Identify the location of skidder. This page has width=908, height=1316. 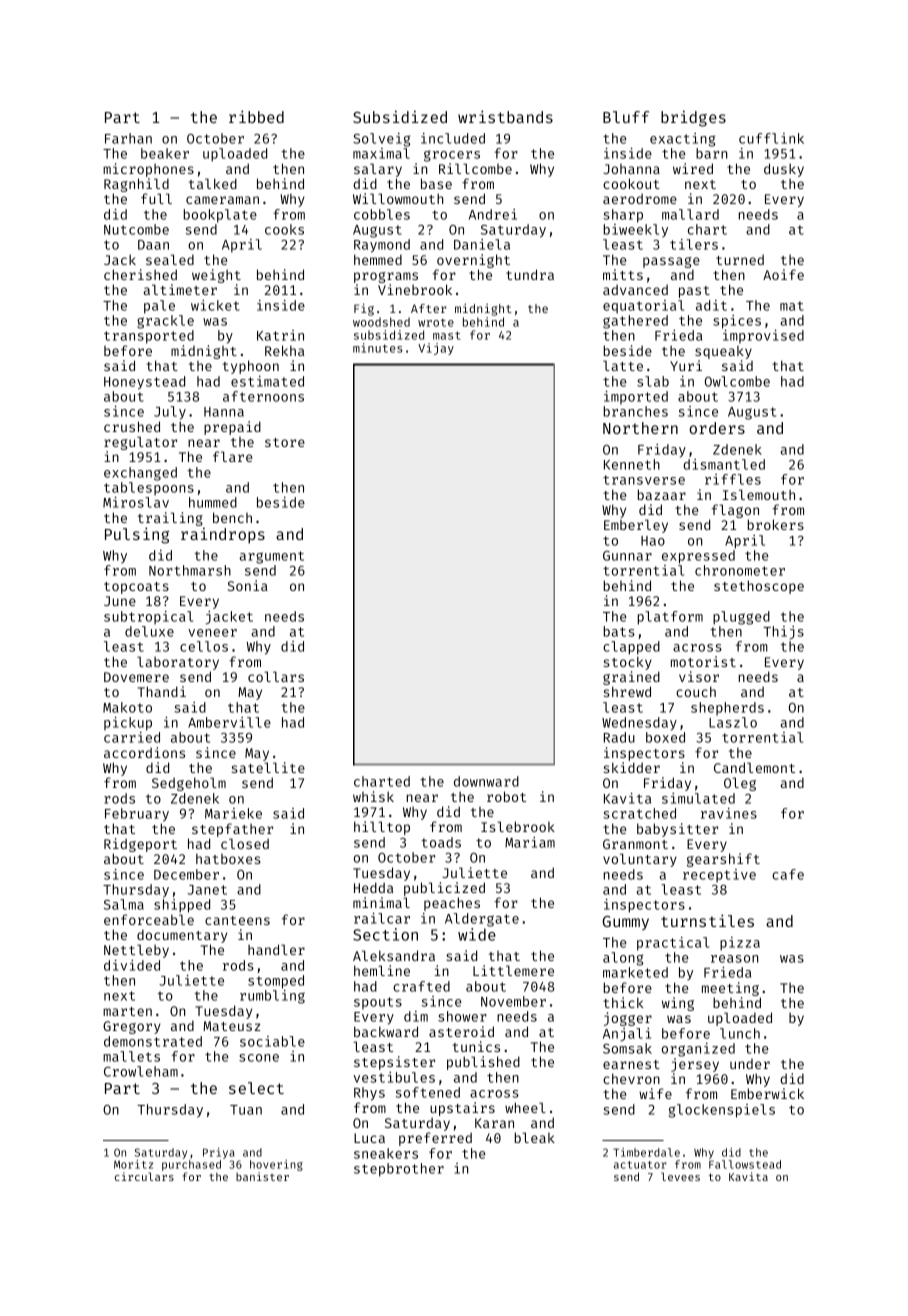
(632, 767).
